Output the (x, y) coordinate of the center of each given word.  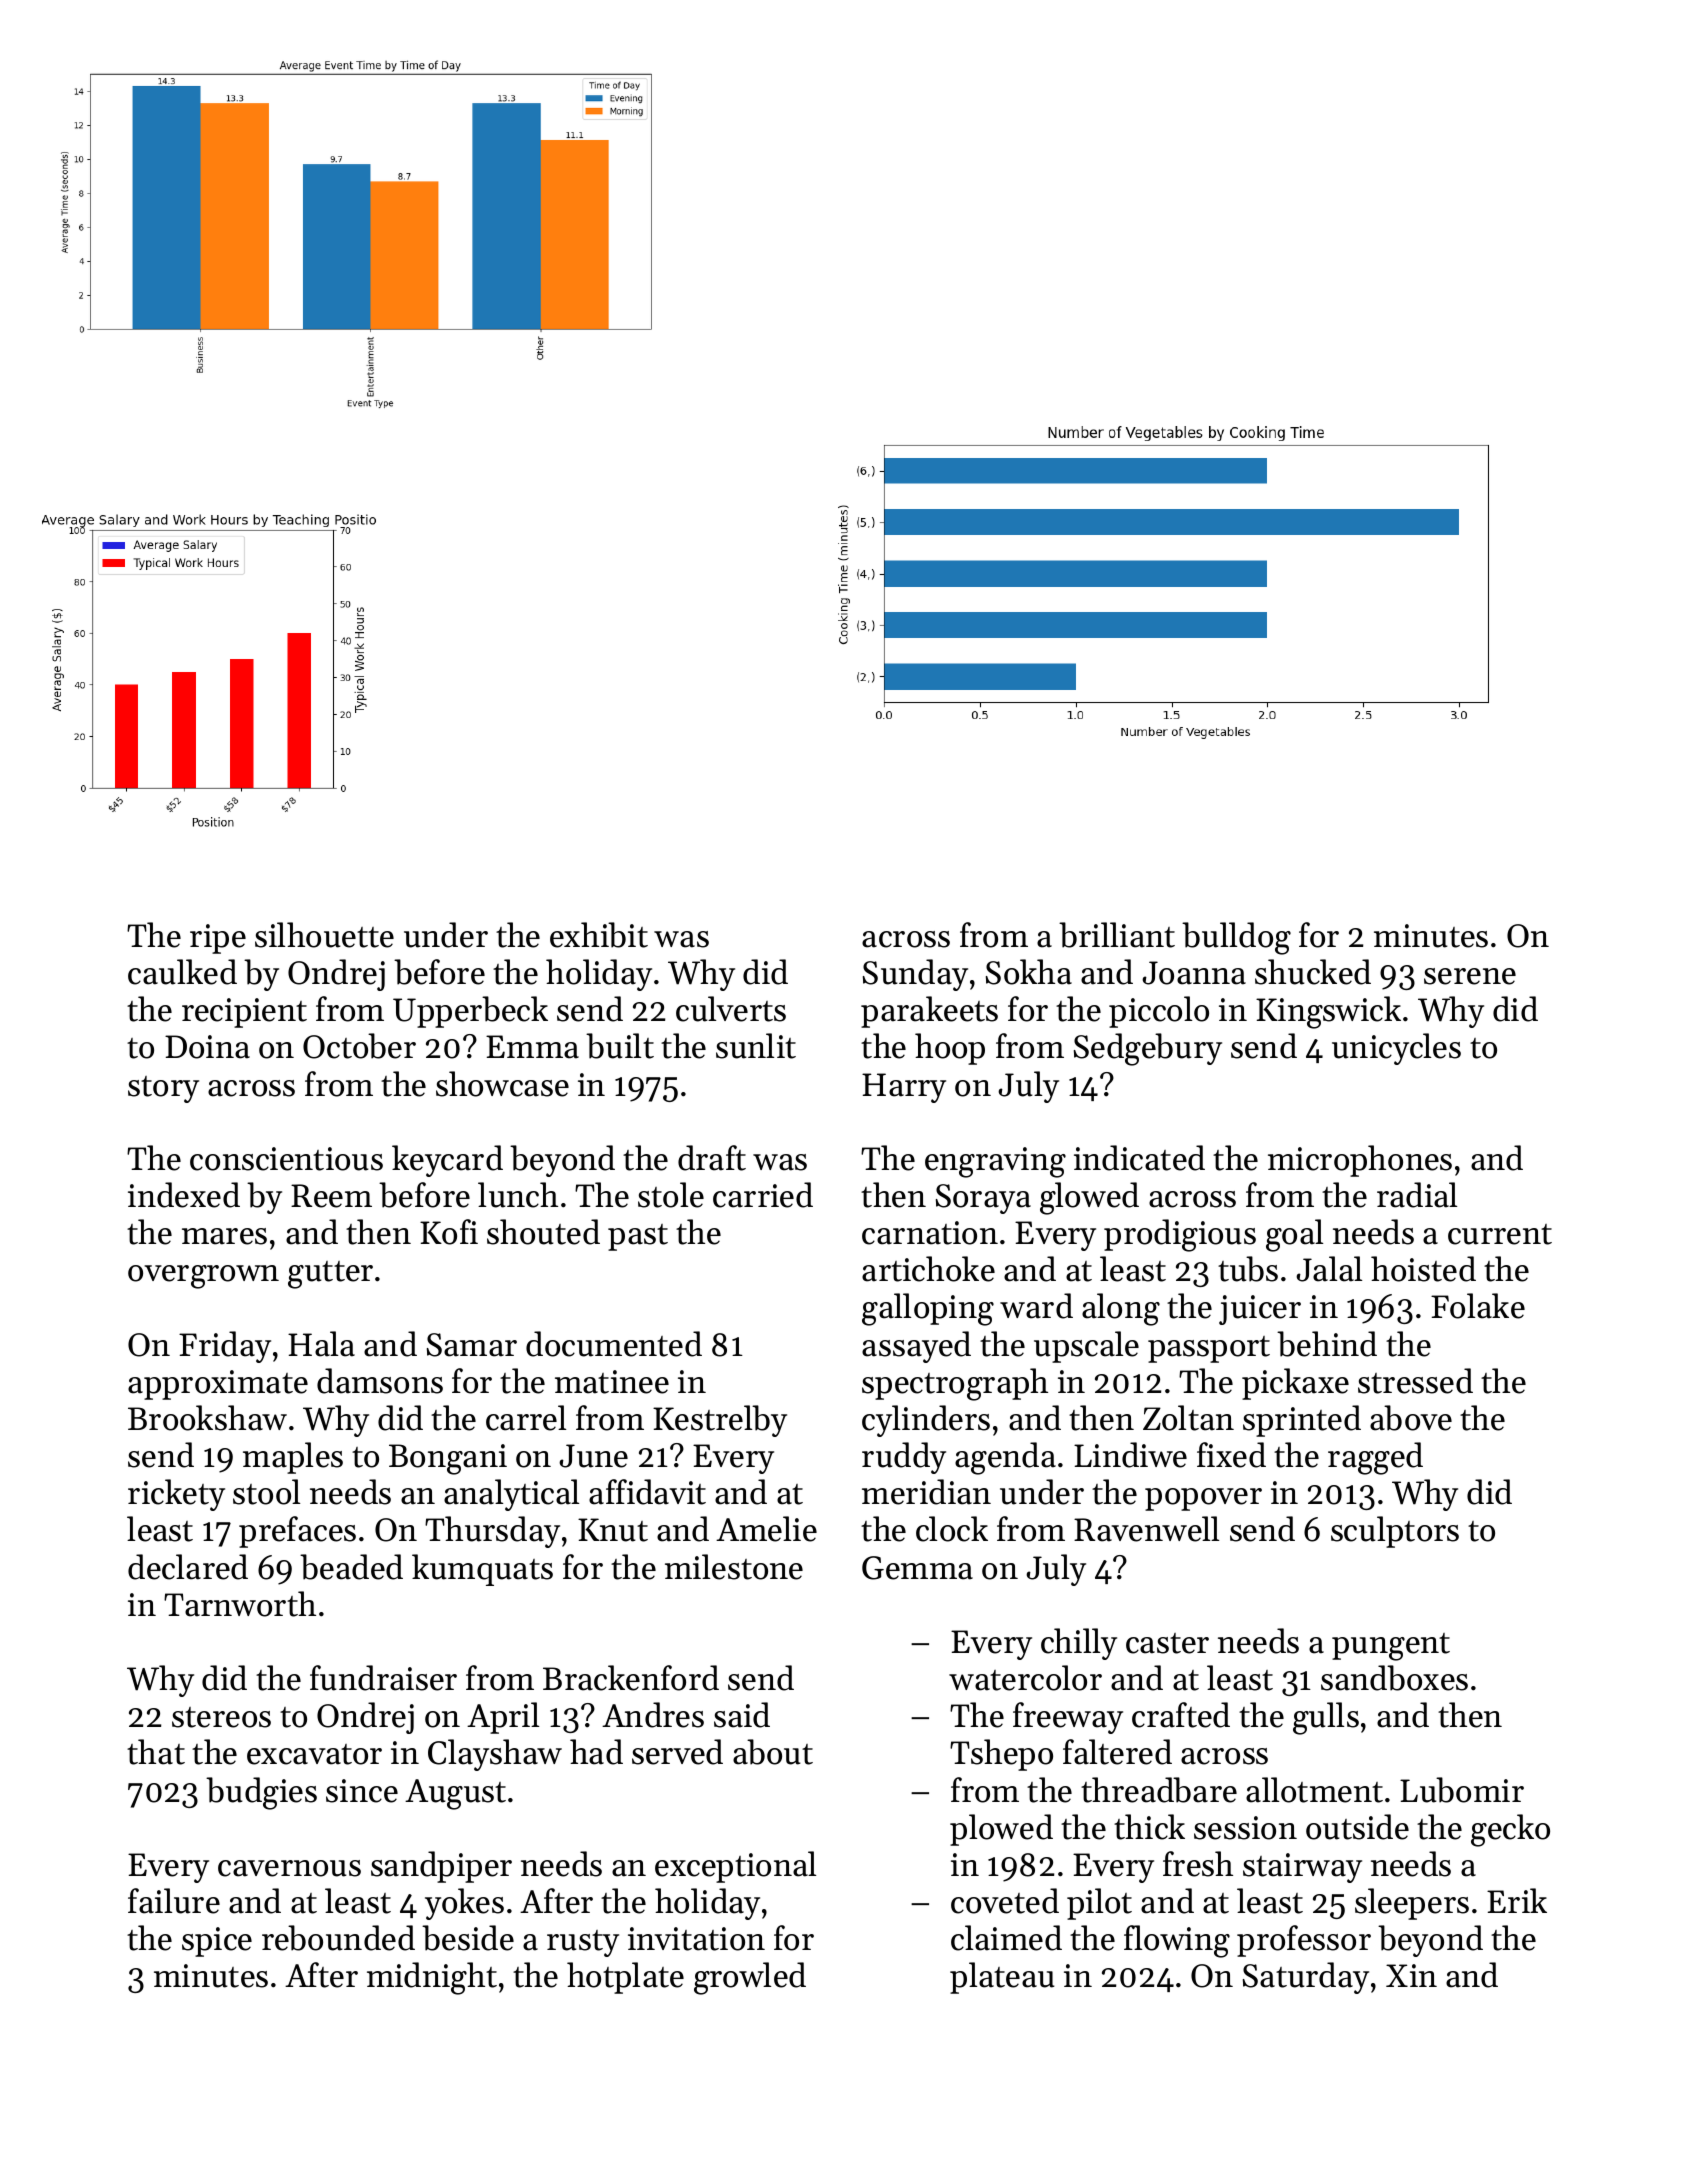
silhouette (324, 935)
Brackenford (631, 1678)
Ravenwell (1146, 1529)
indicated (1139, 1158)
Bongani (448, 1459)
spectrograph (955, 1384)
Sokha (1029, 972)
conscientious (286, 1159)
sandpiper (441, 1867)
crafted (1181, 1715)
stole (671, 1195)
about (773, 1752)
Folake (1478, 1306)
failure (174, 1901)
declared (188, 1567)
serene (1470, 976)
